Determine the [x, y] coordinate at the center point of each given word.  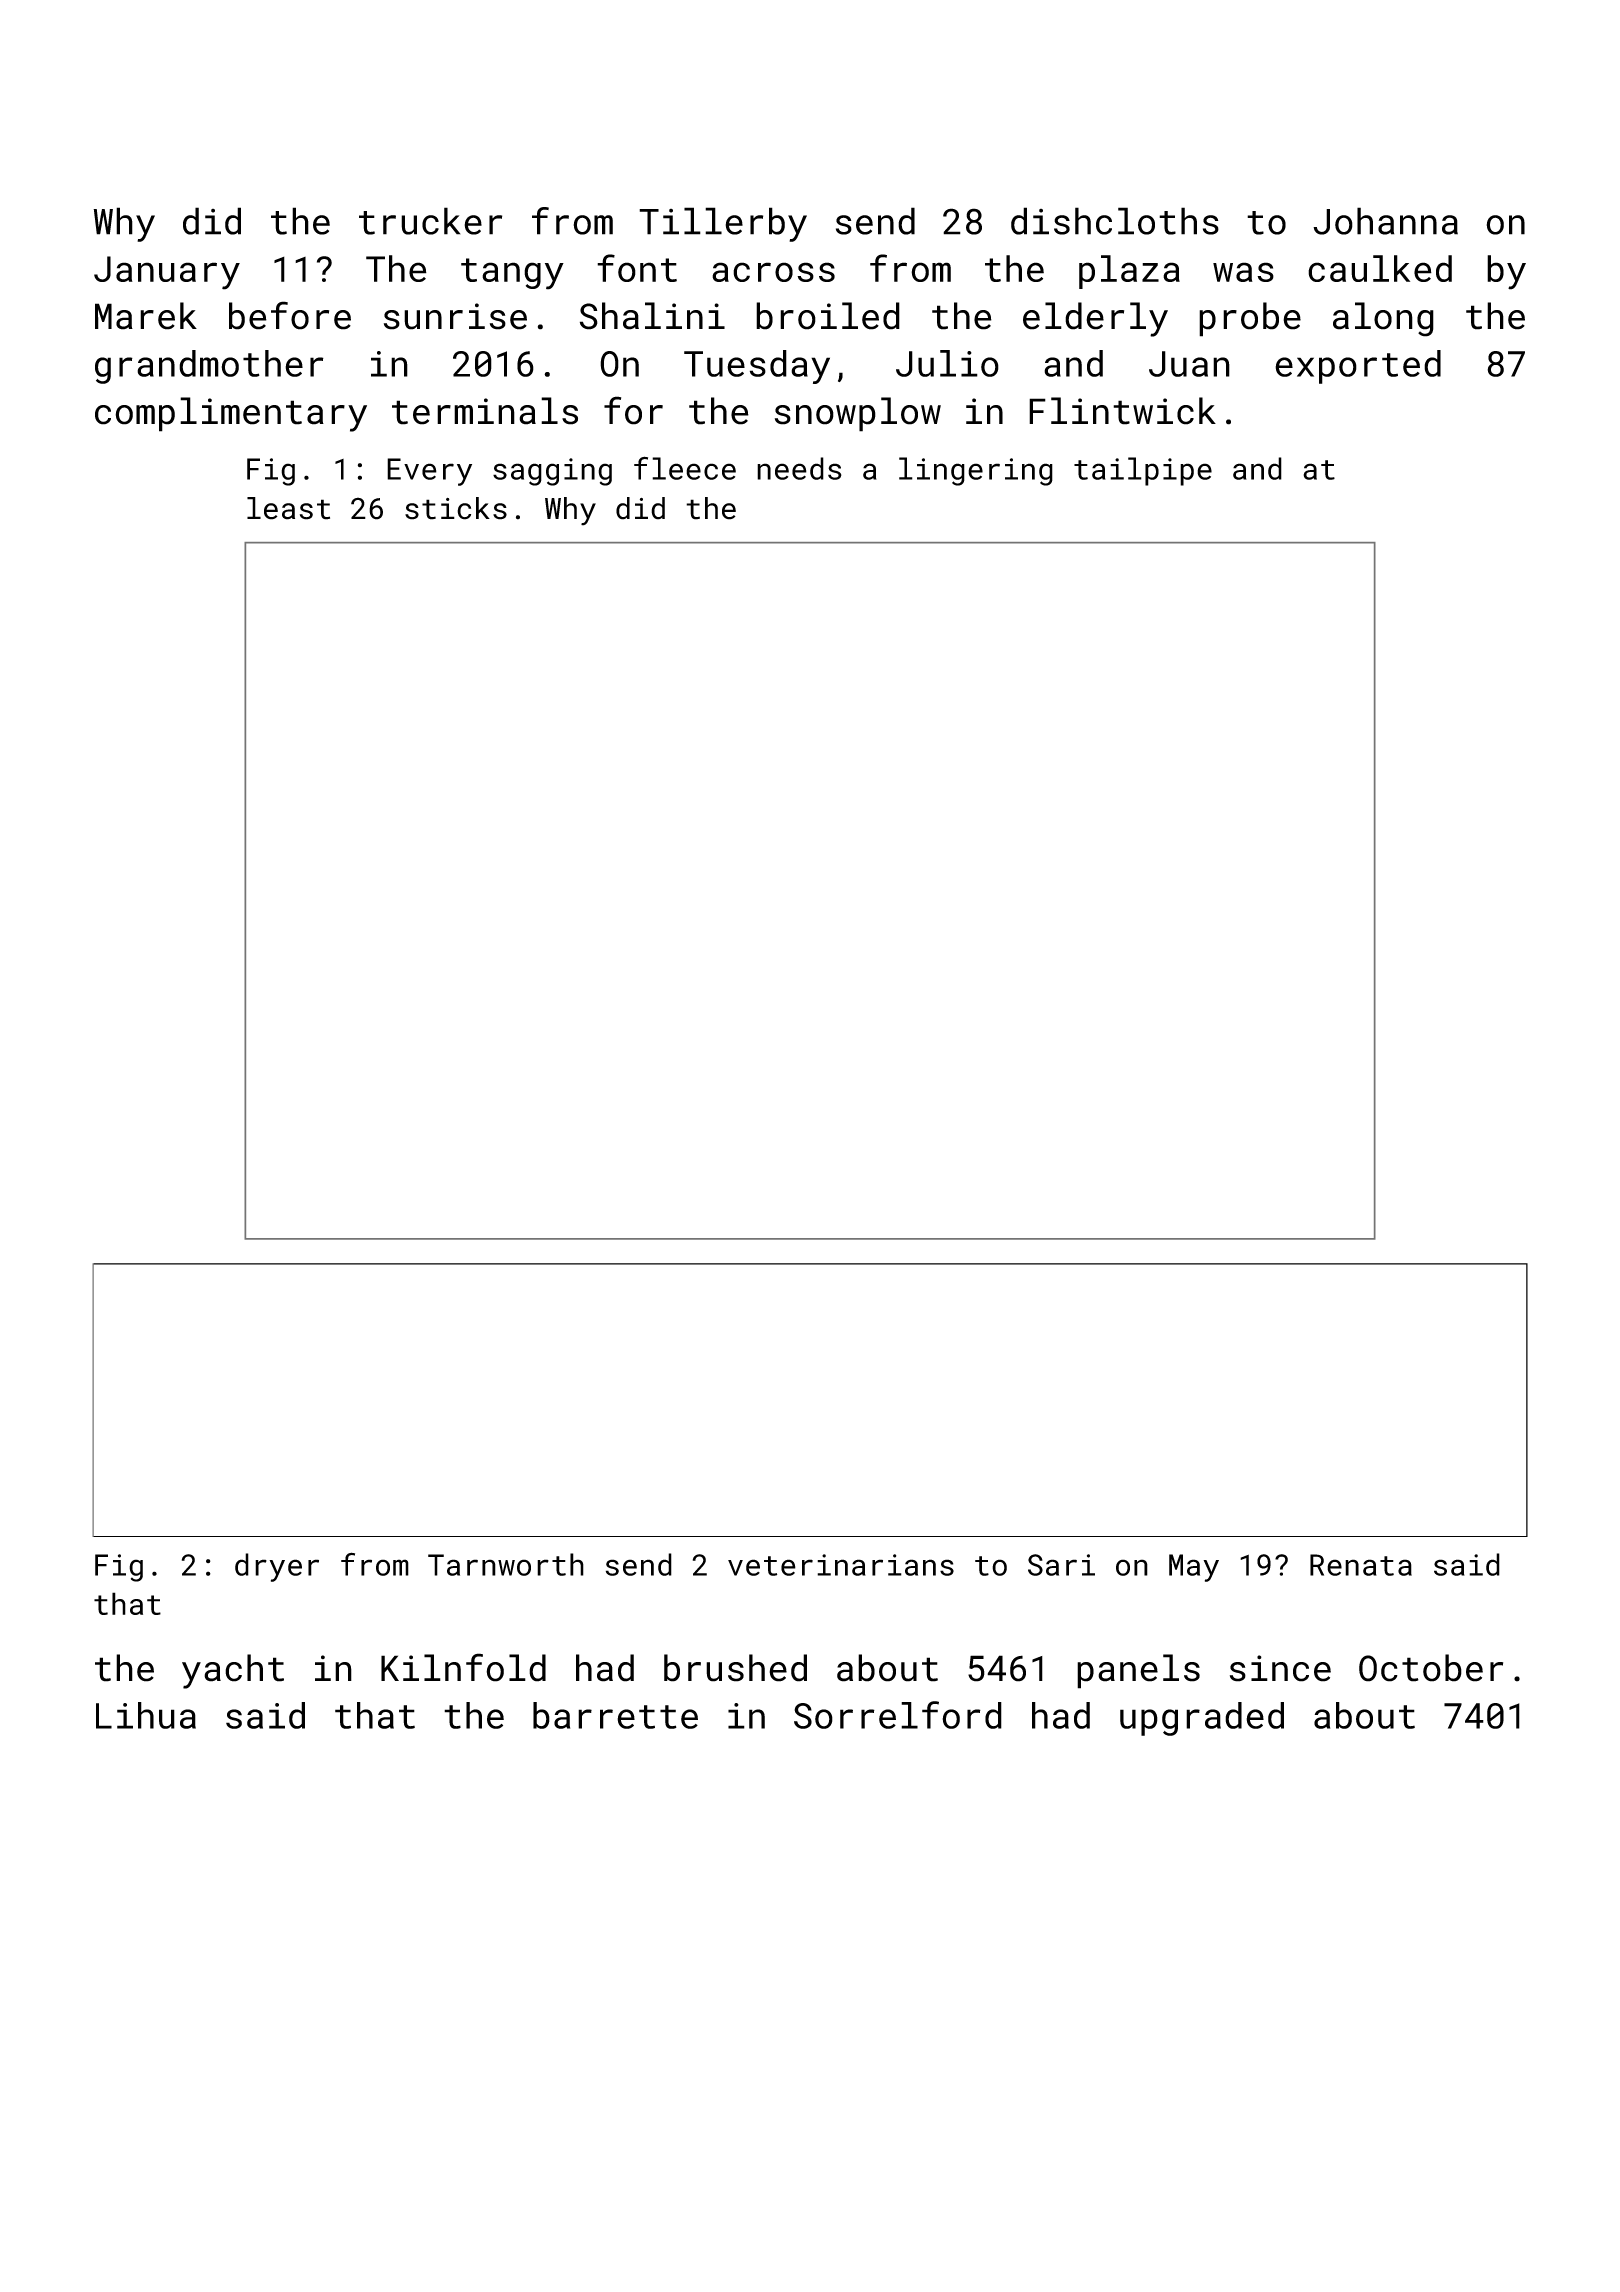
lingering [976, 471]
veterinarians [841, 1565]
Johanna [1385, 221]
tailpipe [1143, 471]
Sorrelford [898, 1715]
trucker [430, 221]
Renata [1361, 1565]
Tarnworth [506, 1564]
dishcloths [1115, 221]
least [288, 508]
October [1431, 1668]
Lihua [146, 1715]
